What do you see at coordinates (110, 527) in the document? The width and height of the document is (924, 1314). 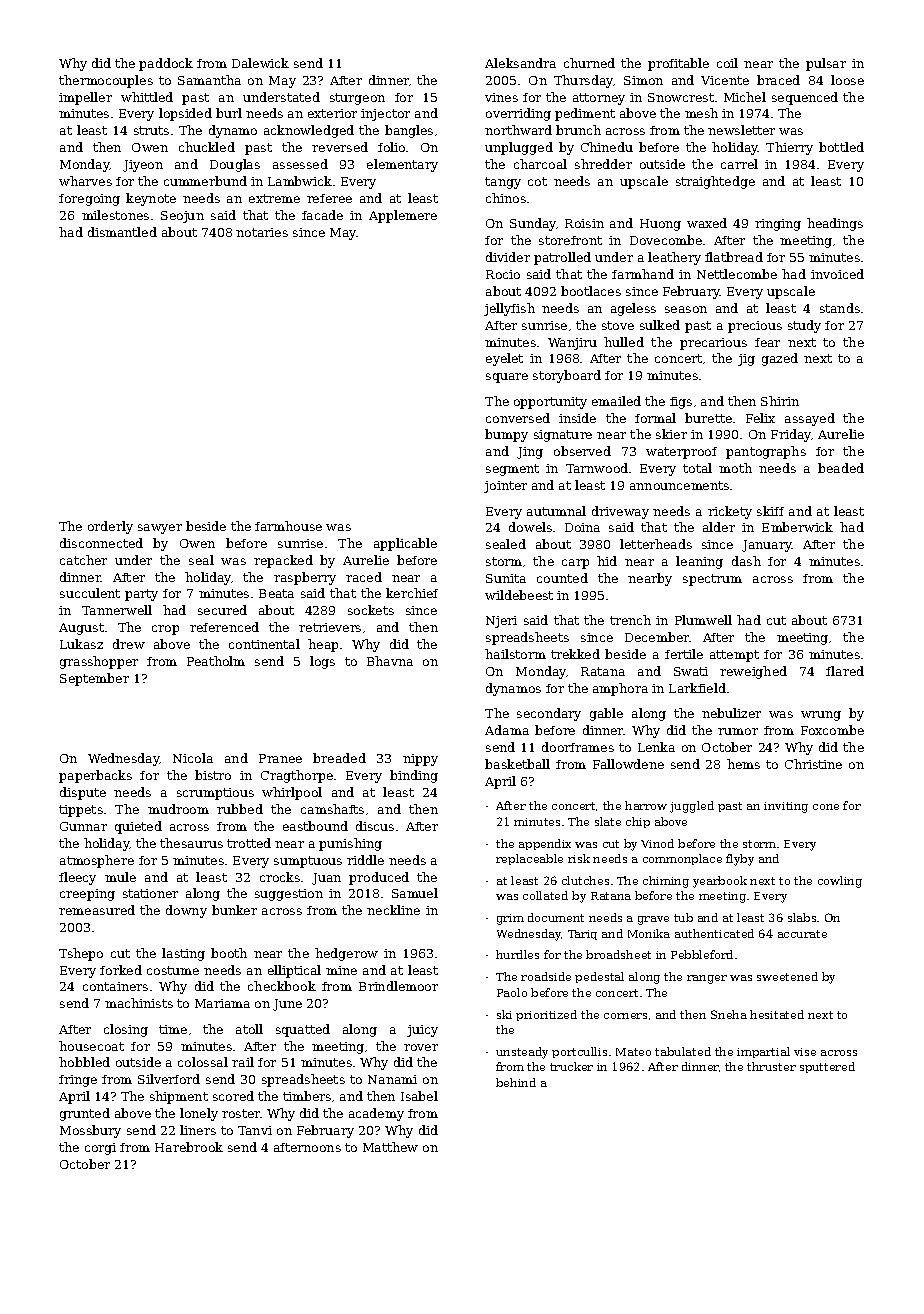 I see `orderly` at bounding box center [110, 527].
